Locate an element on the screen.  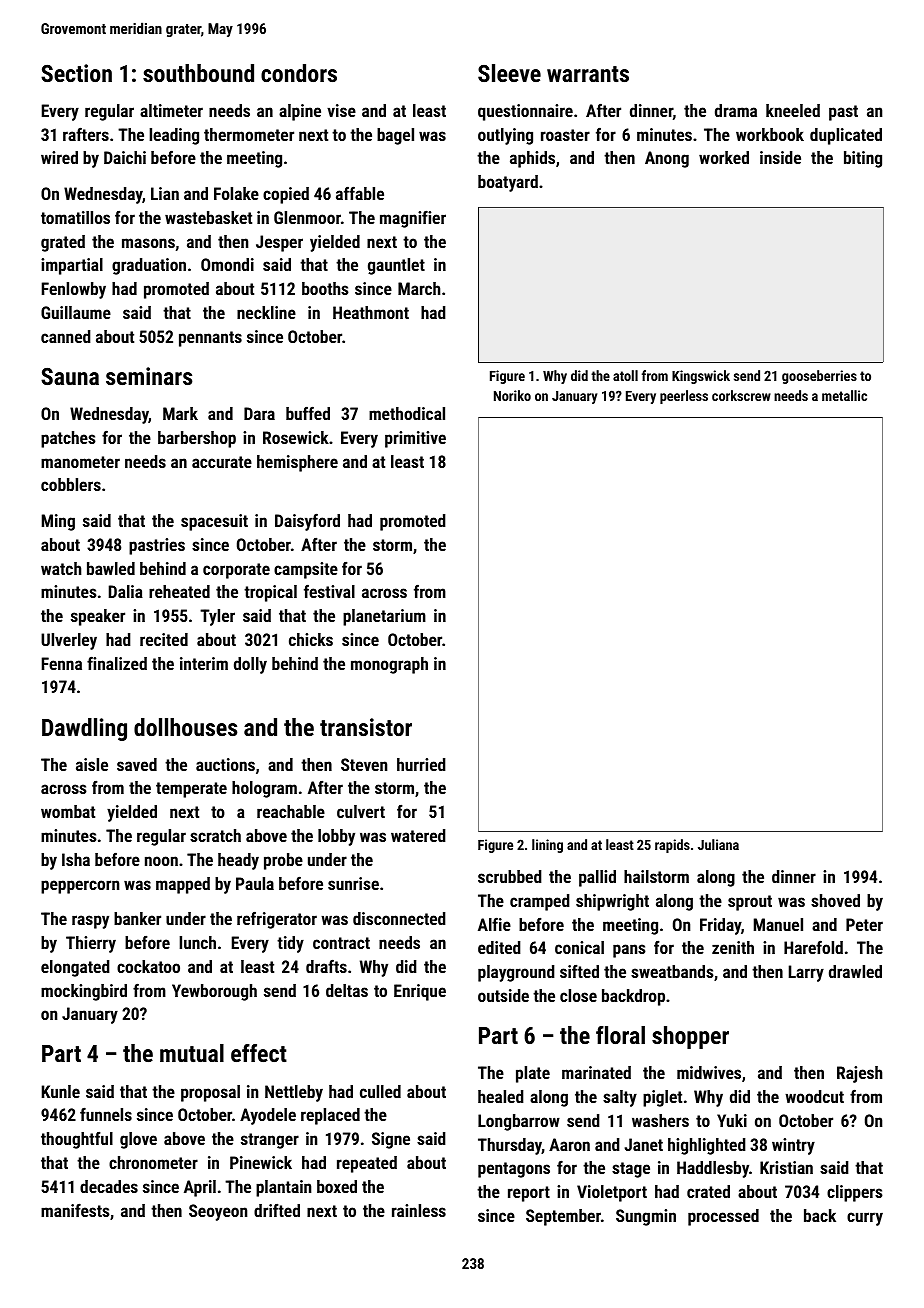
wastebasket is located at coordinates (208, 217).
